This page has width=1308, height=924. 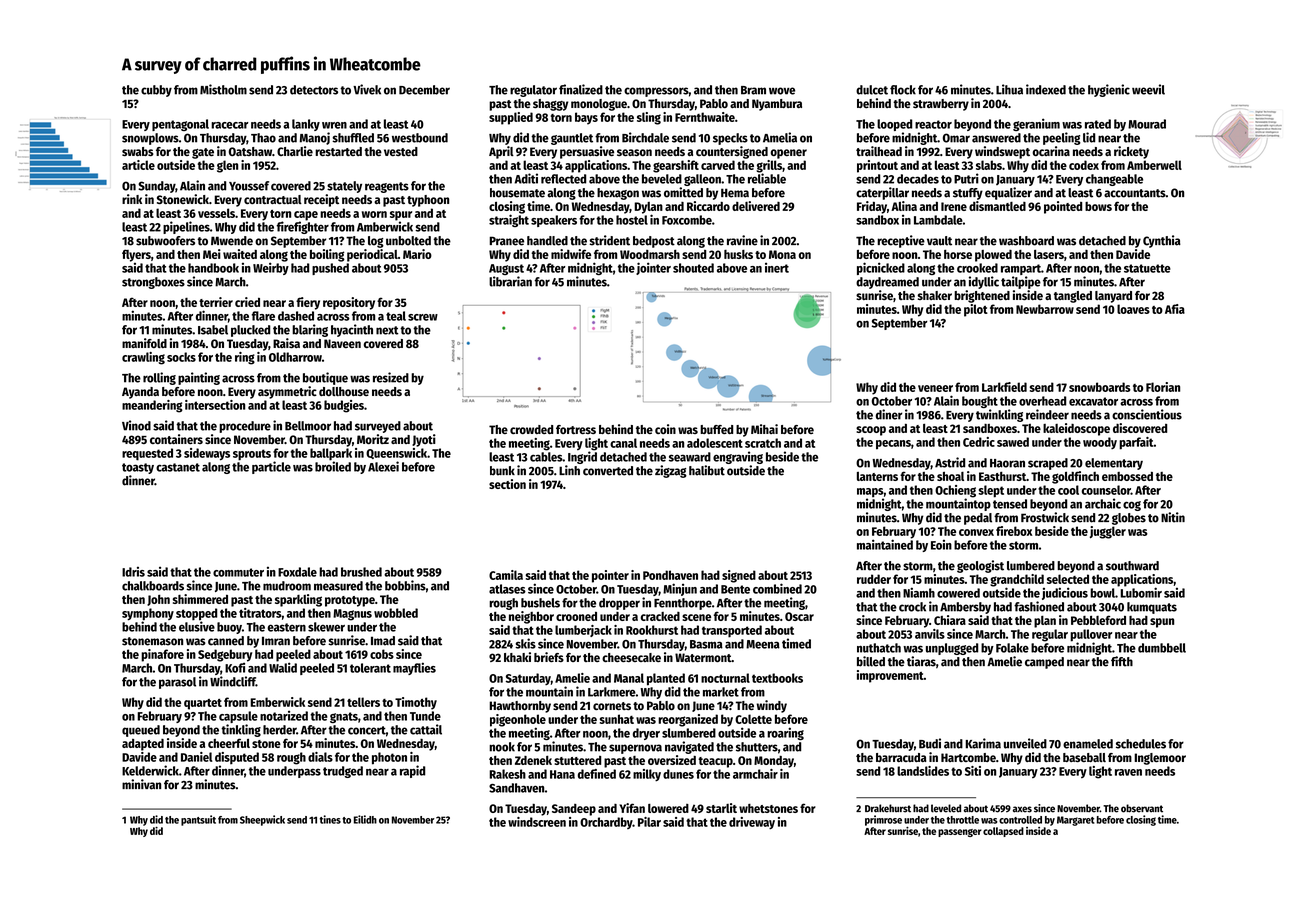 I want to click on dryer, so click(x=646, y=734).
